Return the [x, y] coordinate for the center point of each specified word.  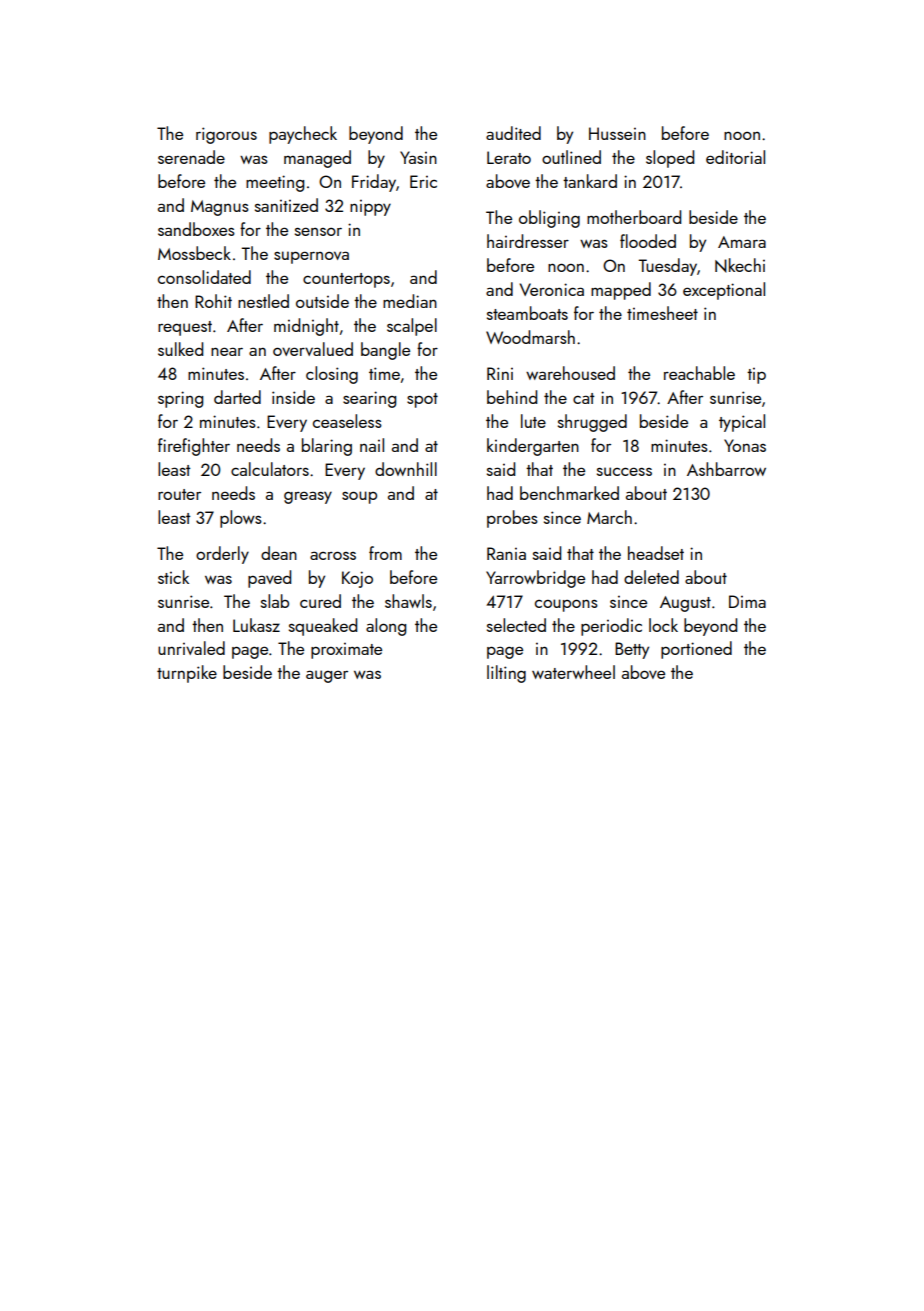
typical [742, 423]
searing [369, 399]
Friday [374, 183]
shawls [408, 601]
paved [269, 579]
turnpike [187, 674]
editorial [735, 157]
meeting [275, 183]
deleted [651, 577]
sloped [670, 159]
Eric [423, 181]
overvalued [313, 349]
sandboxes [196, 229]
